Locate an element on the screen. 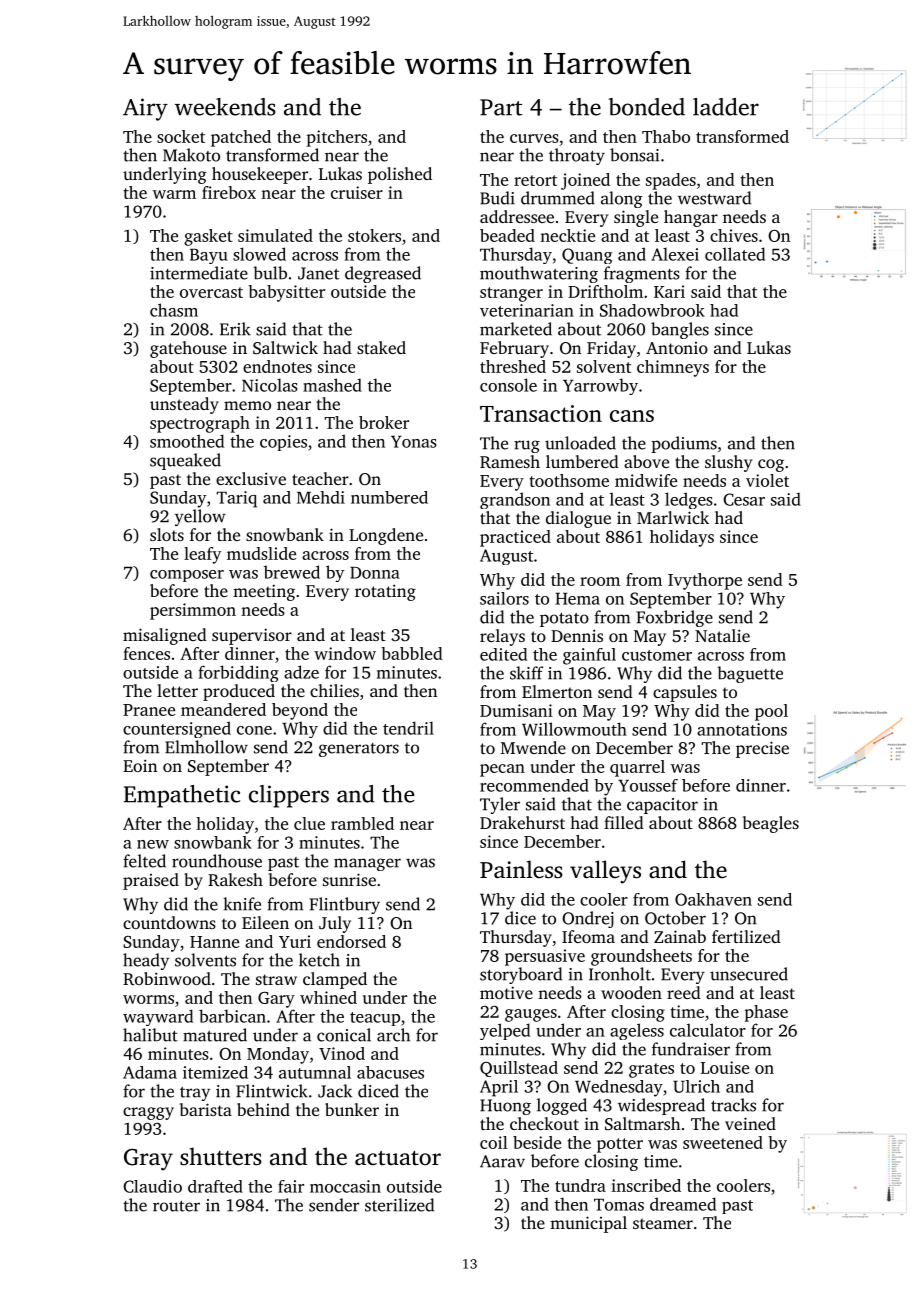  logged is located at coordinates (562, 1106).
